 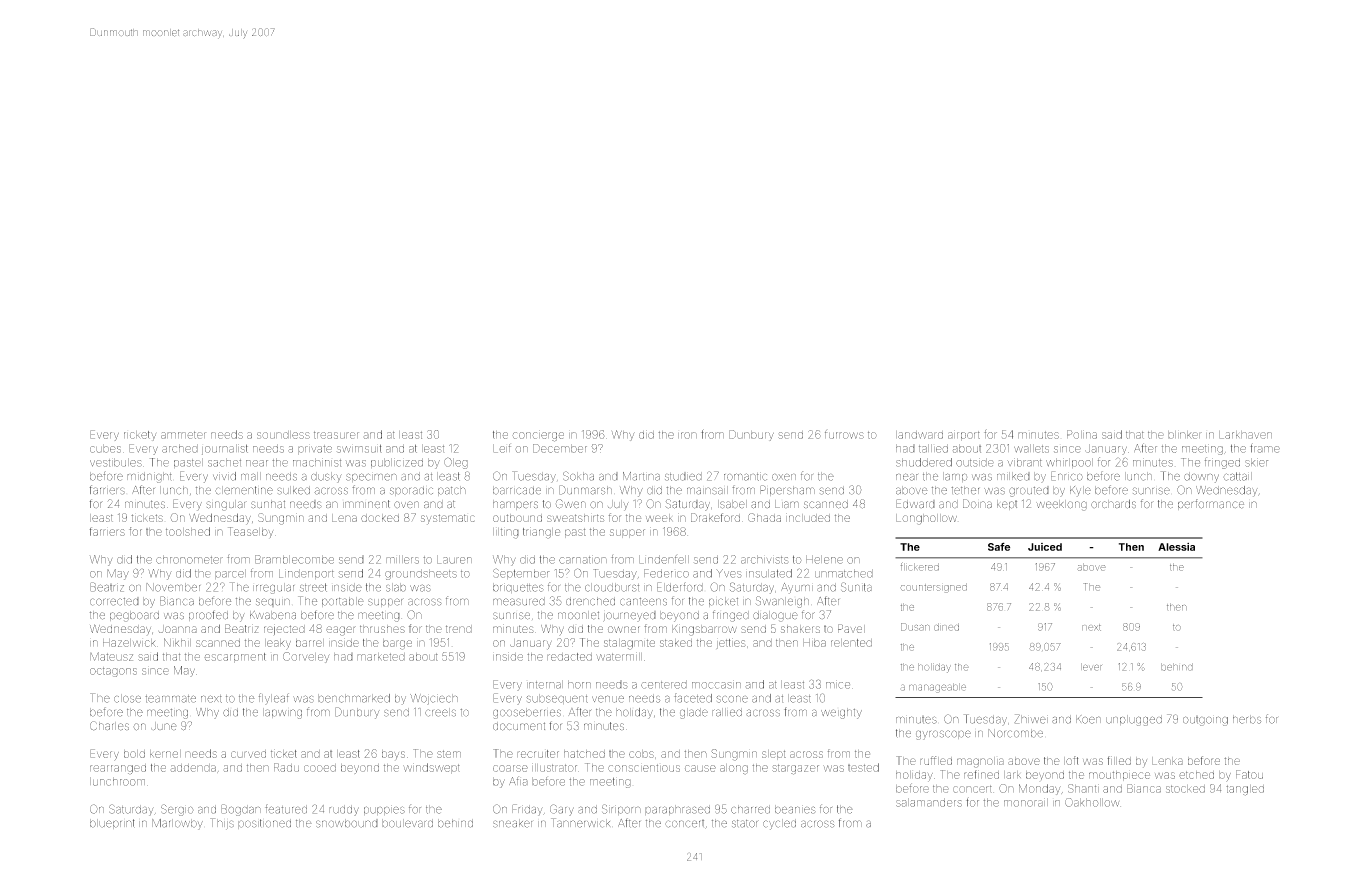 What do you see at coordinates (1007, 505) in the image?
I see `kept` at bounding box center [1007, 505].
